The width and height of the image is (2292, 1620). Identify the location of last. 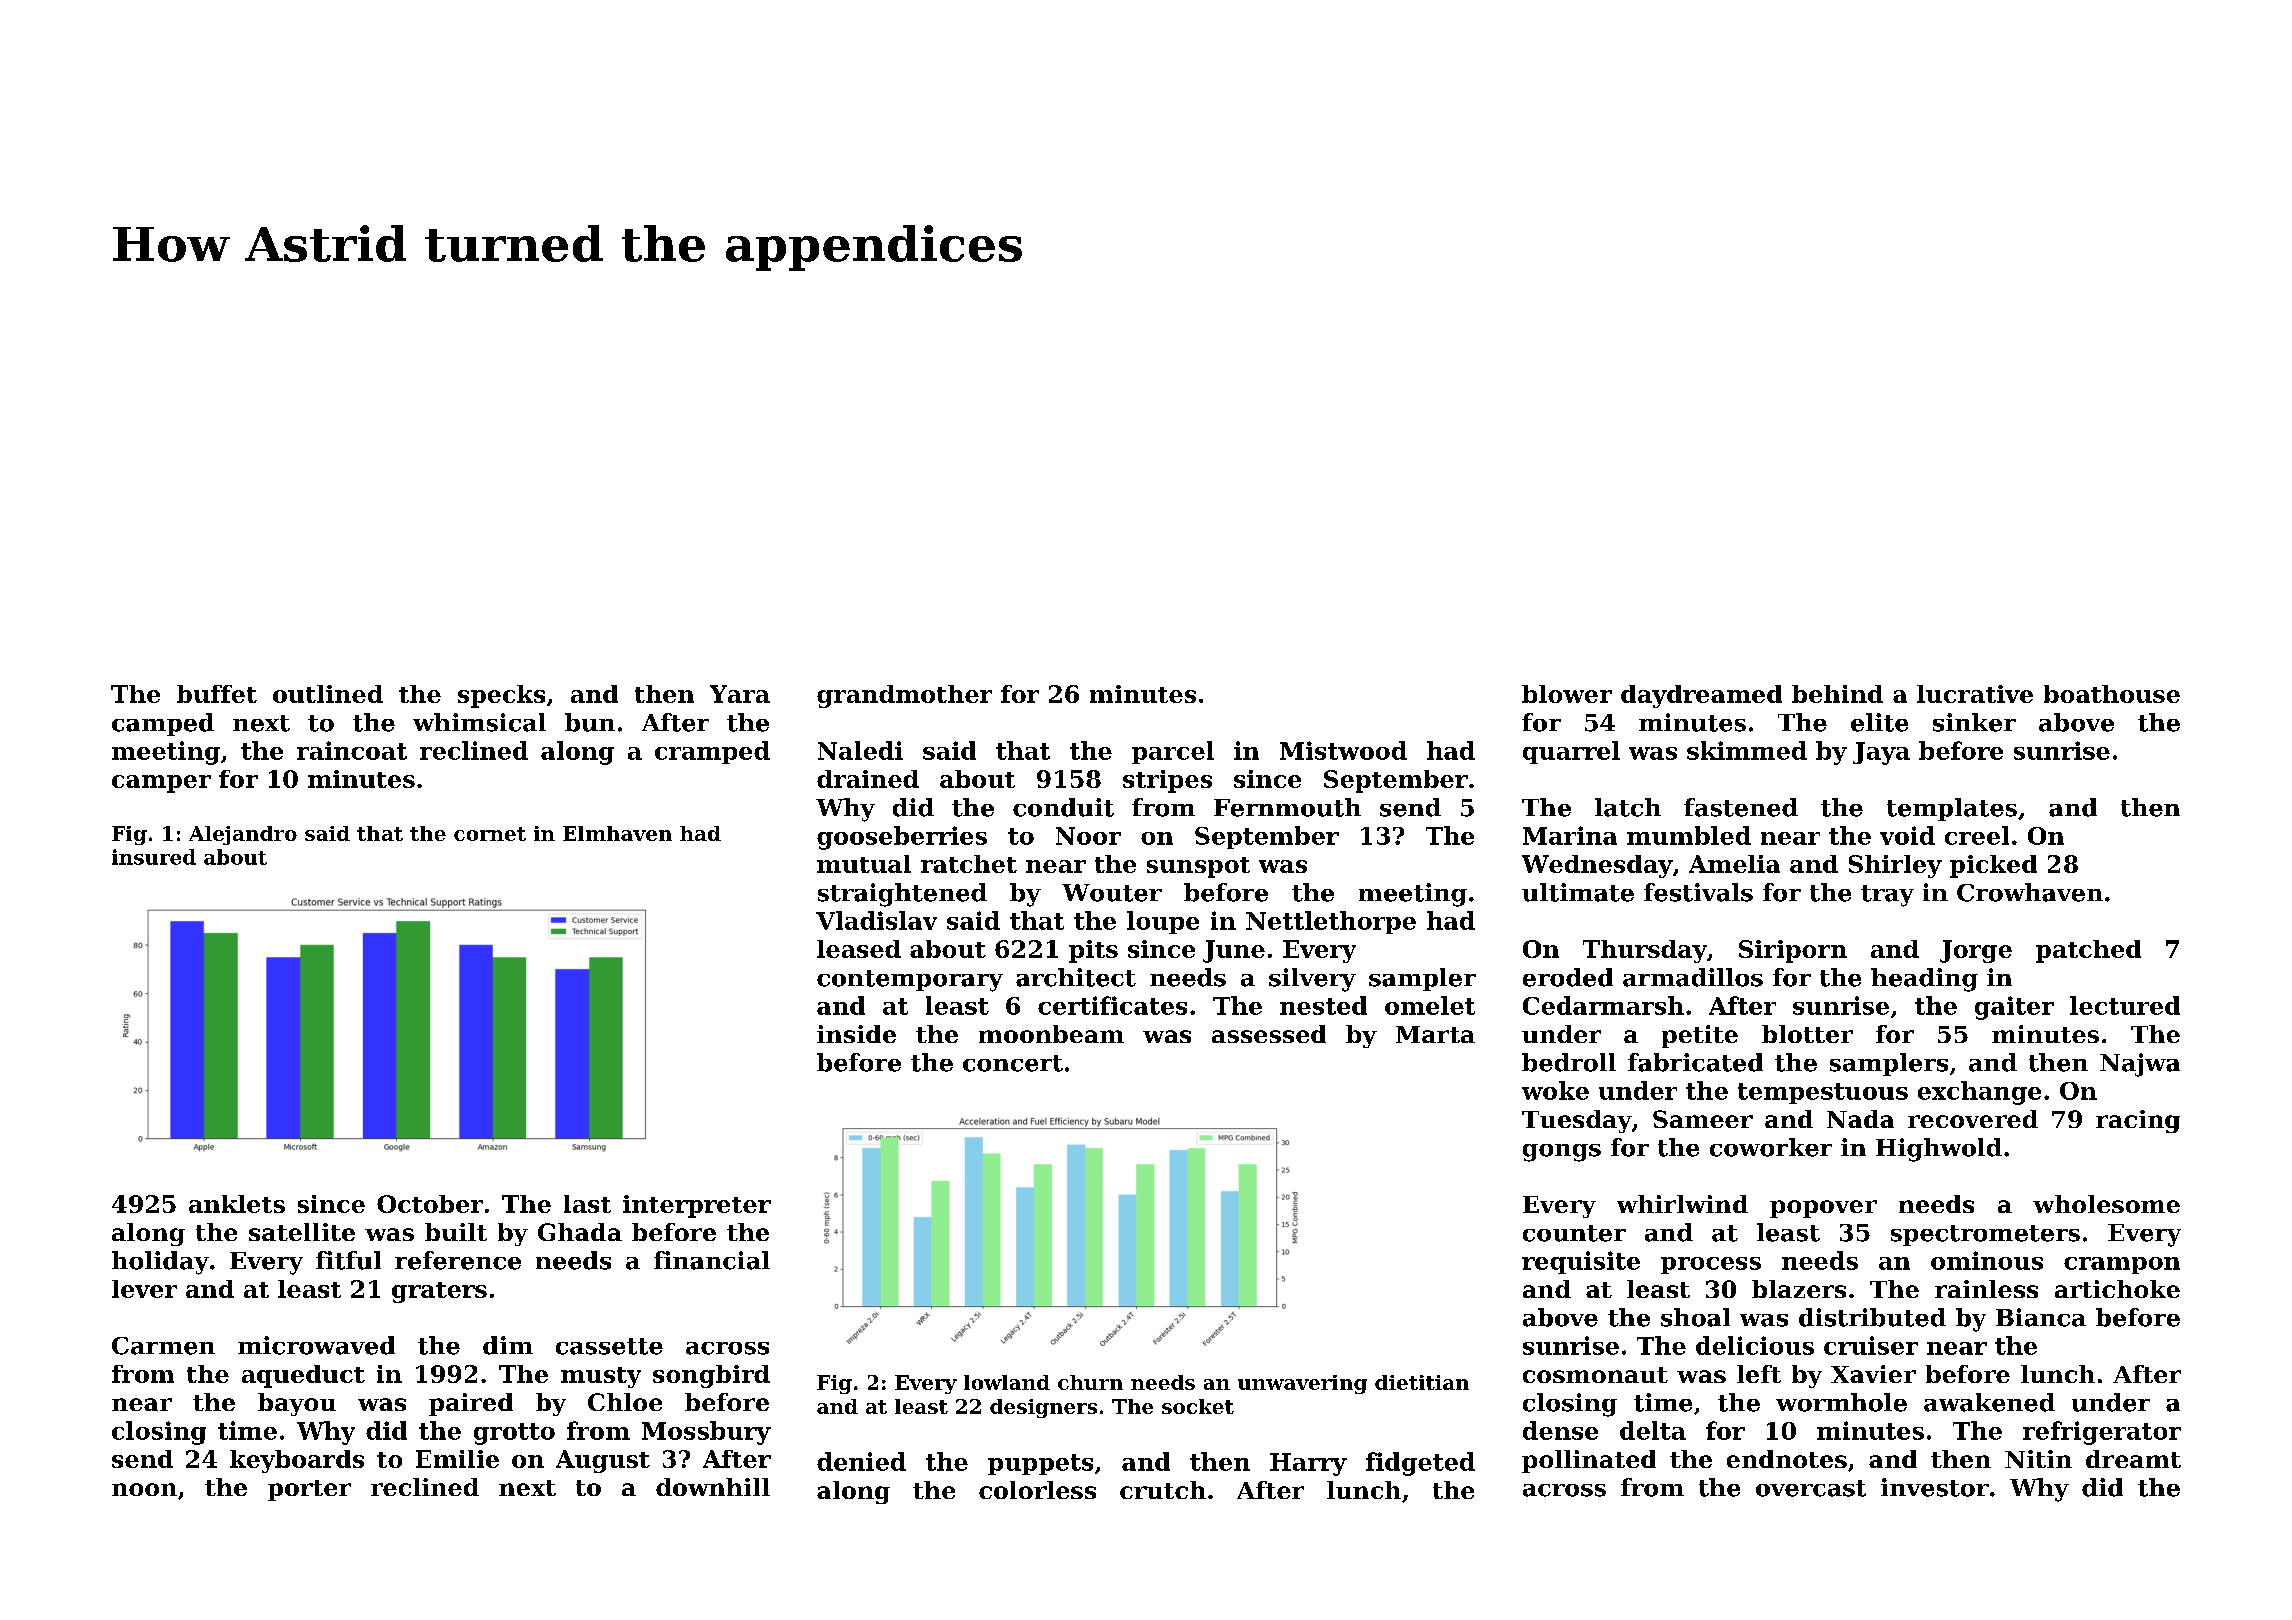
(587, 1204).
